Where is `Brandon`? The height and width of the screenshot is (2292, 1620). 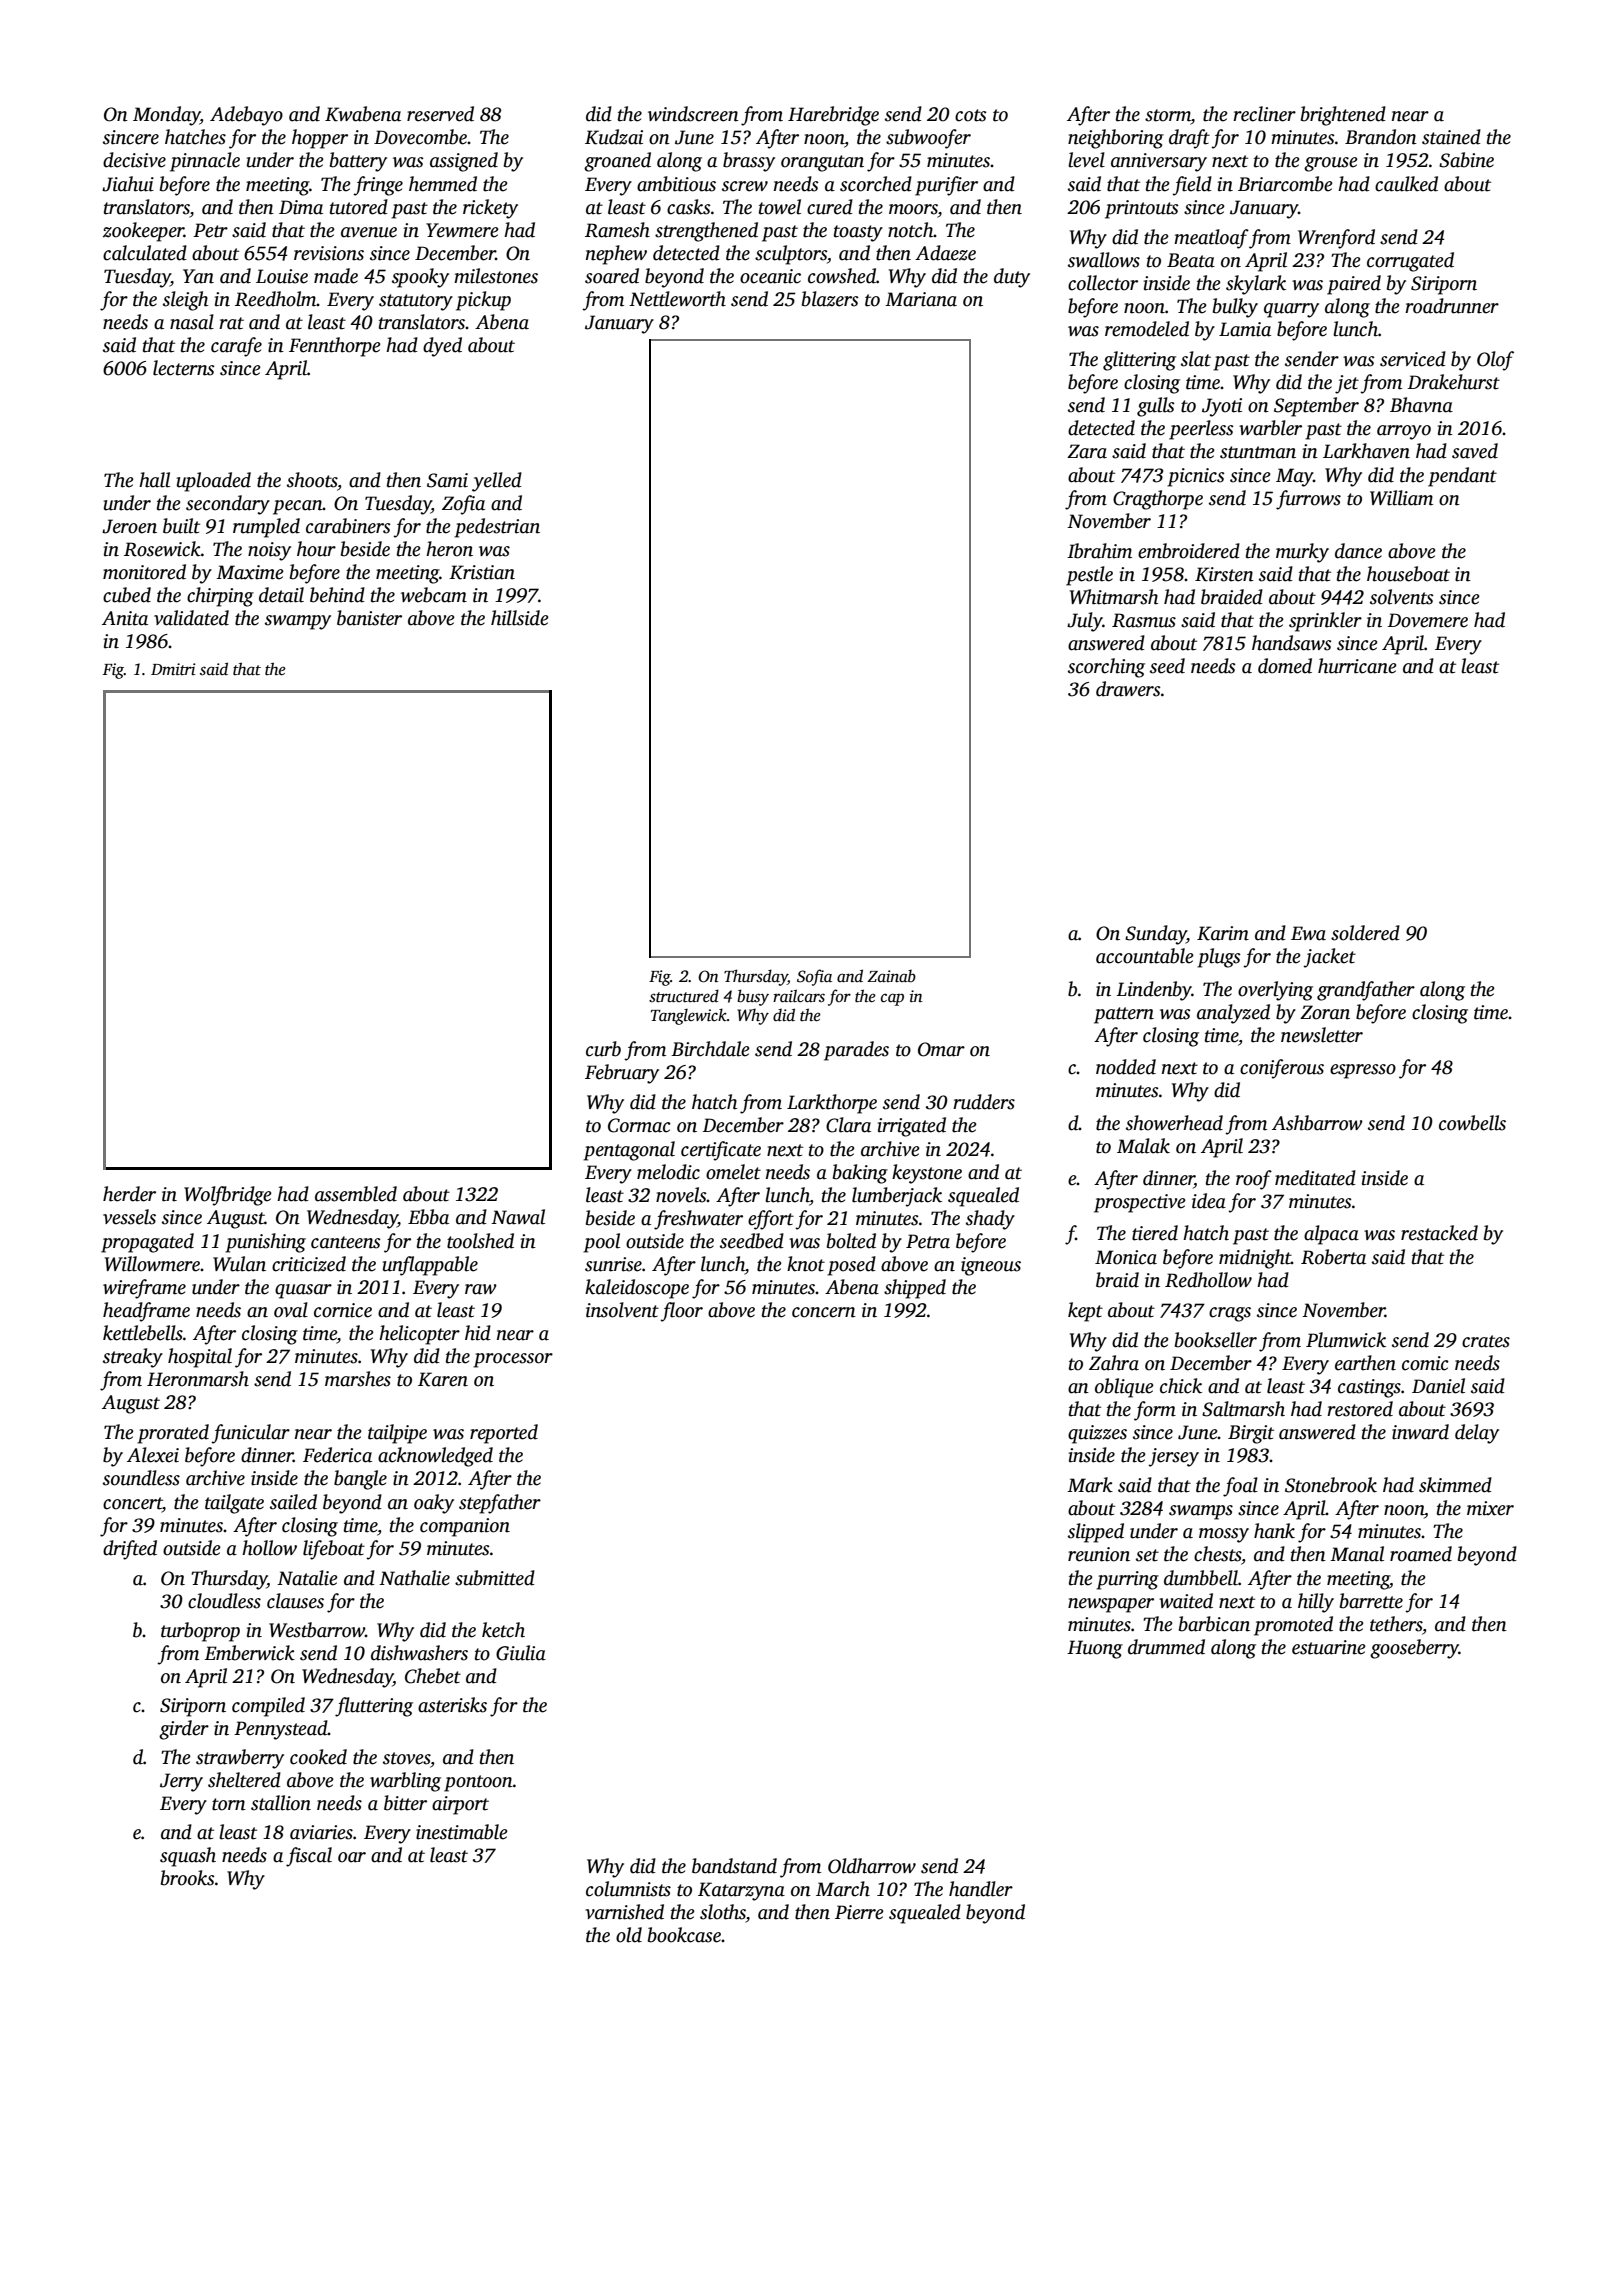 Brandon is located at coordinates (1381, 137).
